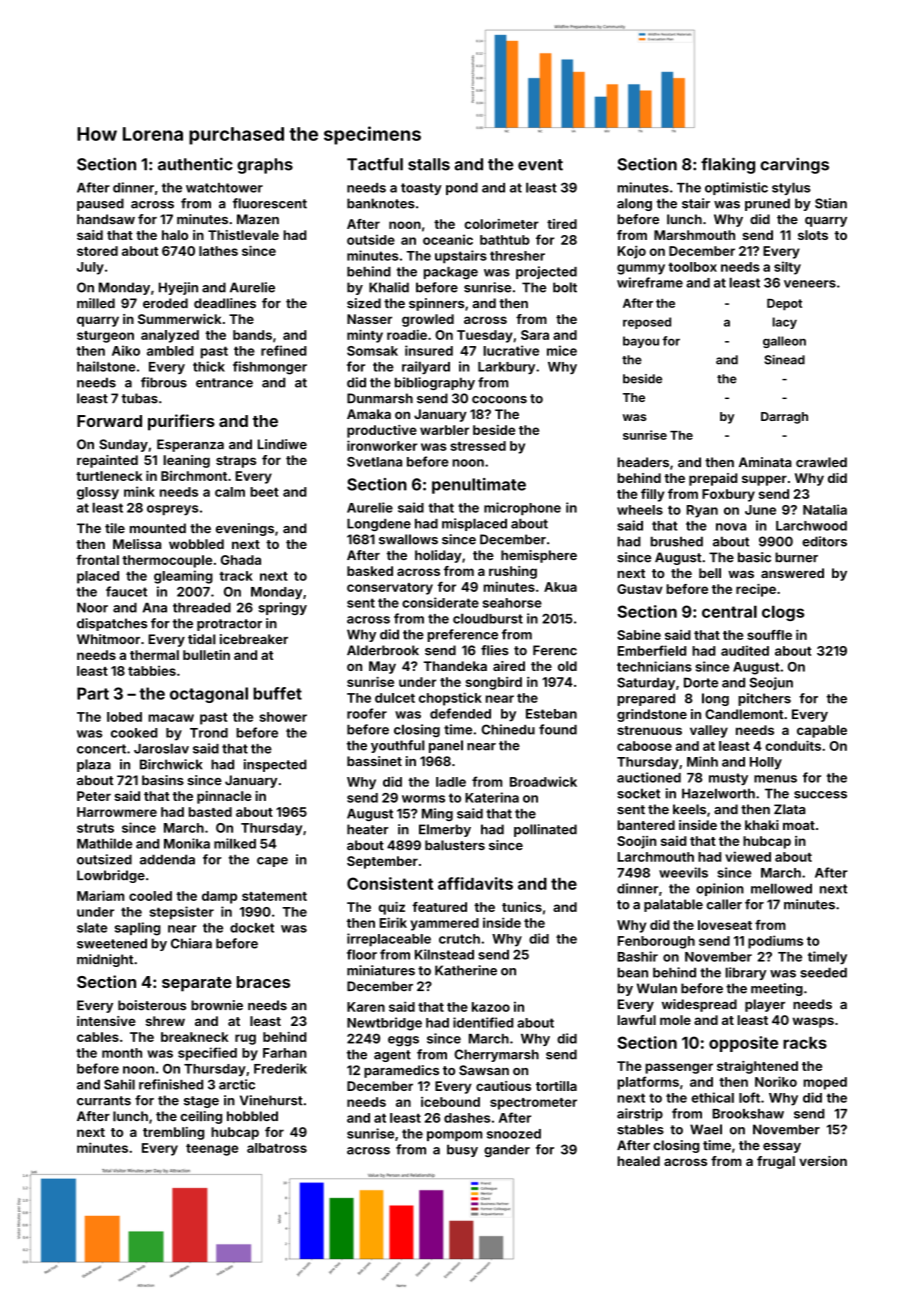  What do you see at coordinates (784, 418) in the document?
I see `Darragh` at bounding box center [784, 418].
